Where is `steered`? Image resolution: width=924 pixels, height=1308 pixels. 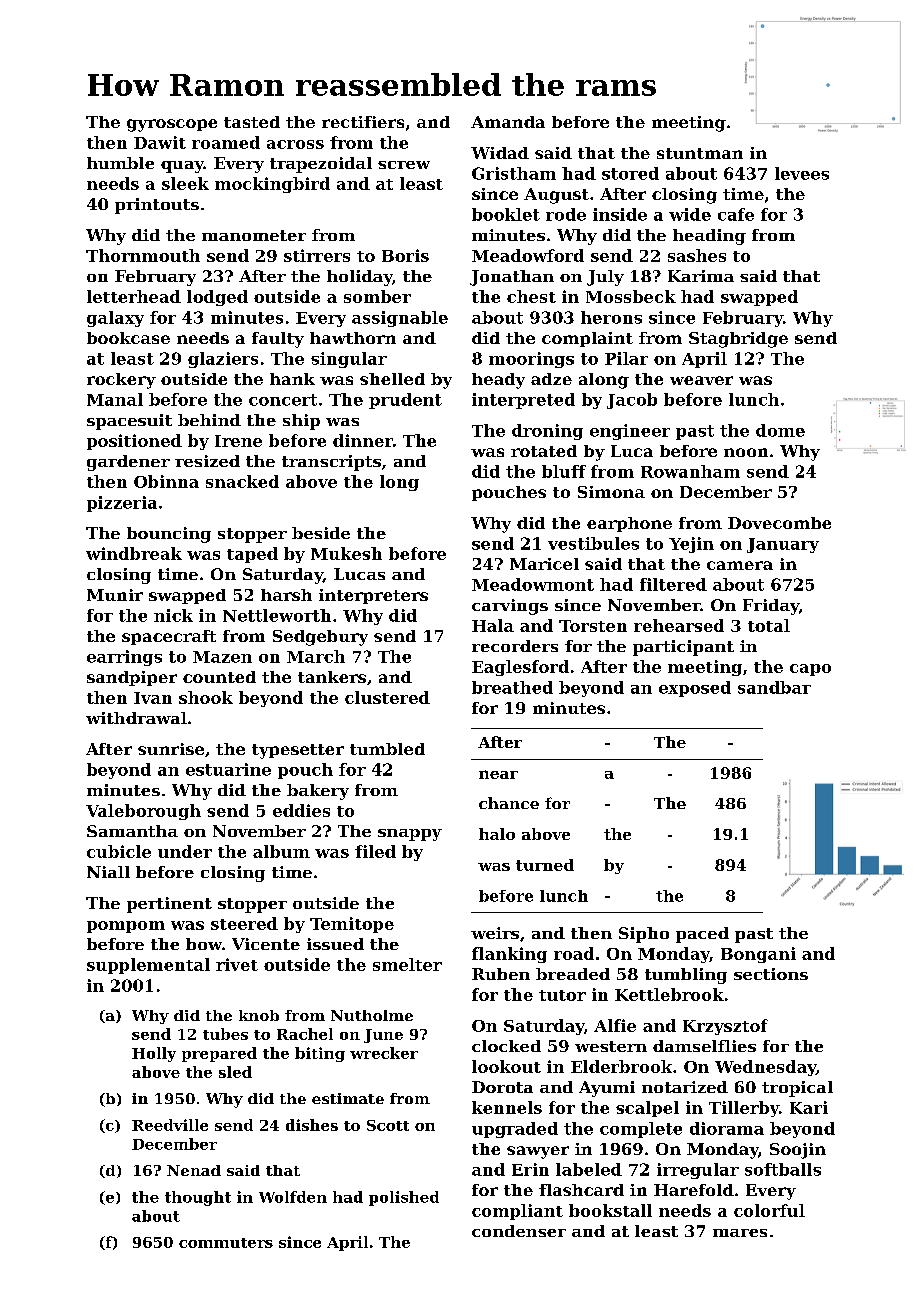 steered is located at coordinates (244, 923).
